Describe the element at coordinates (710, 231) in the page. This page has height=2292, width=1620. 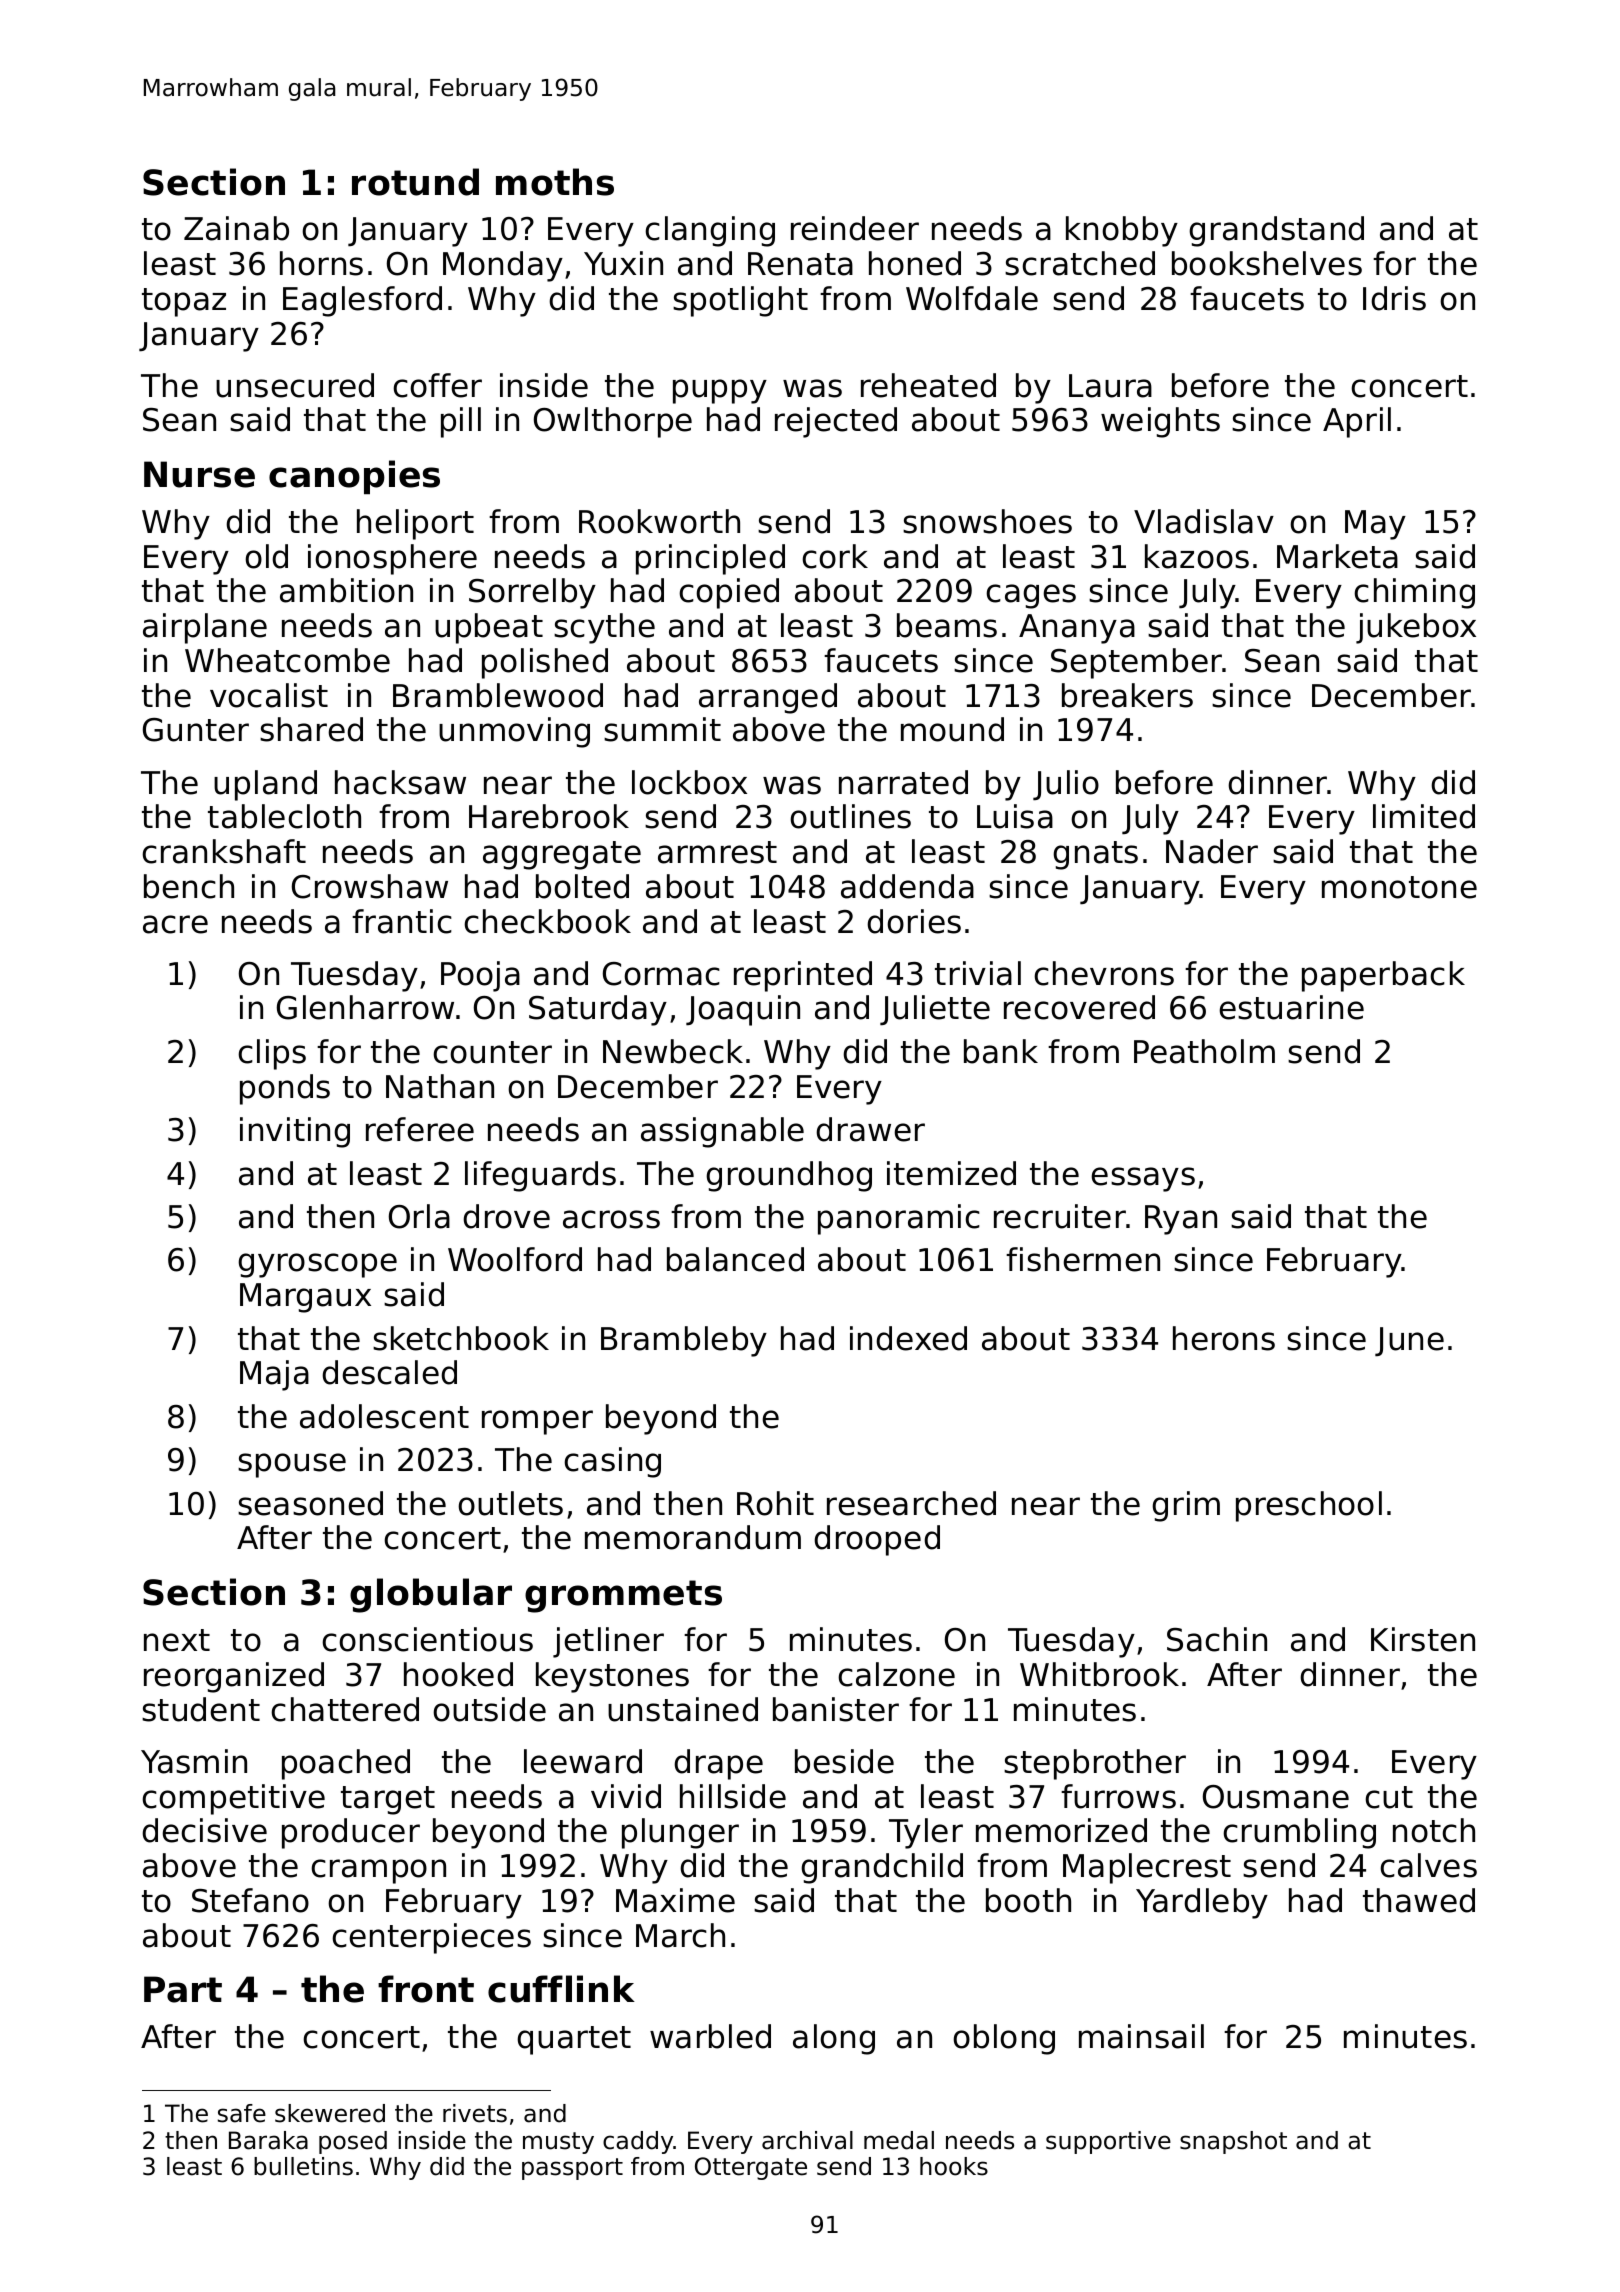
I see `clanging` at that location.
